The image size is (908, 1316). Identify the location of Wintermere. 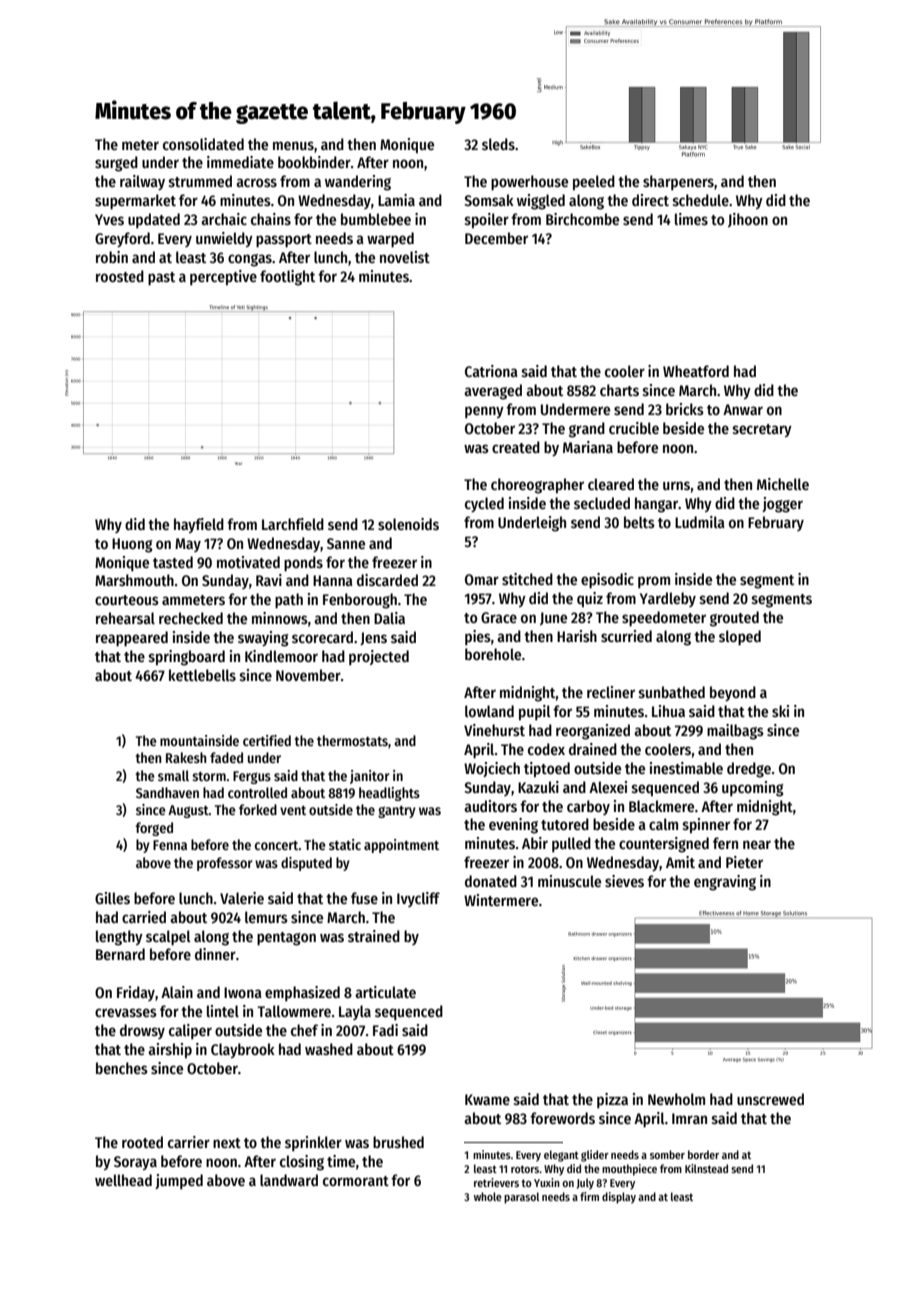
(501, 900).
